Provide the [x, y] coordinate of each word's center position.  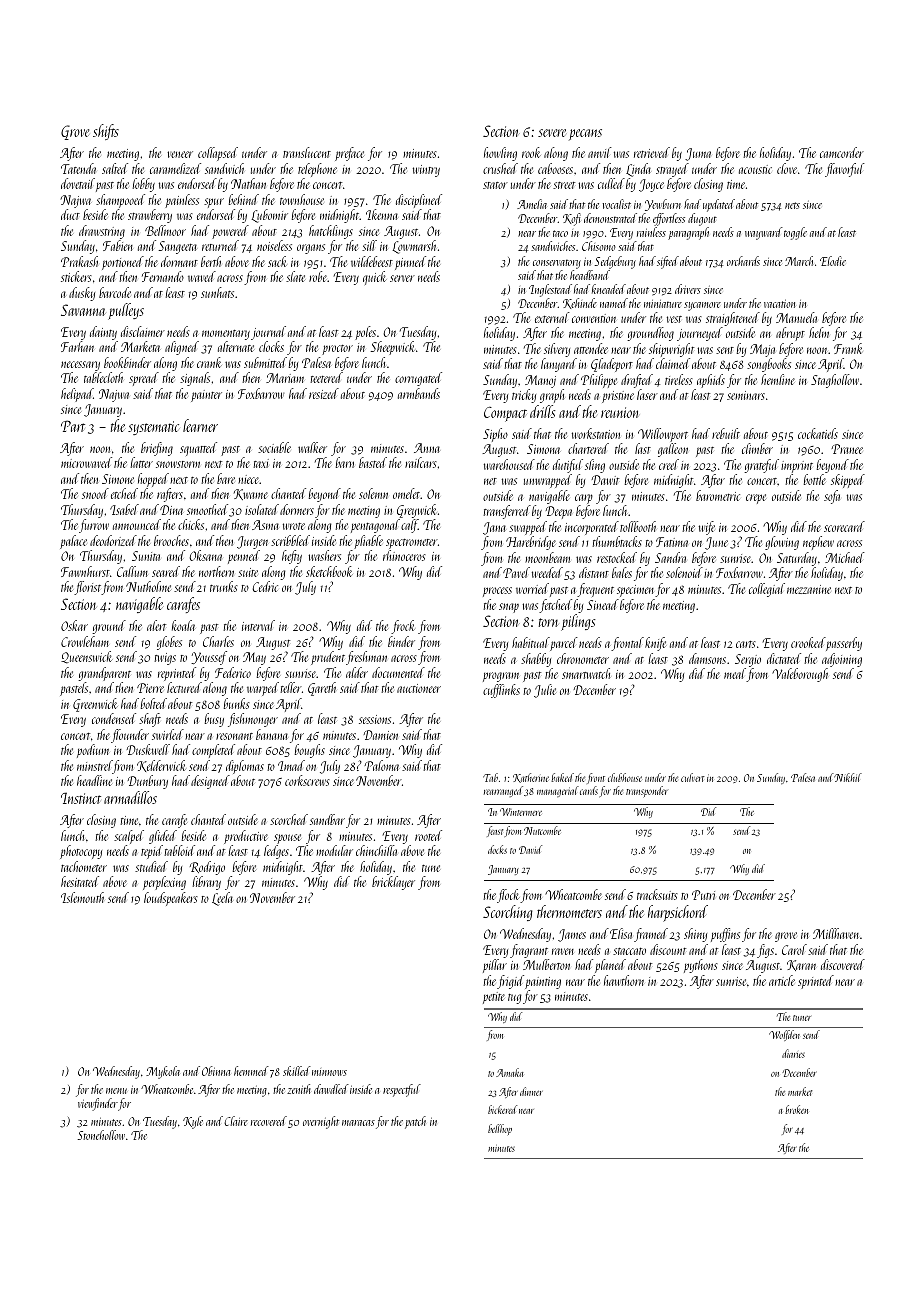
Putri [703, 895]
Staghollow [835, 381]
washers [324, 555]
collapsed [218, 154]
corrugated [418, 379]
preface [349, 154]
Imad [291, 765]
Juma [698, 154]
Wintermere [521, 812]
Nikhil [848, 777]
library [206, 883]
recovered [269, 1121]
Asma [265, 525]
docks [497, 849]
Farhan [77, 346]
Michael [845, 557]
